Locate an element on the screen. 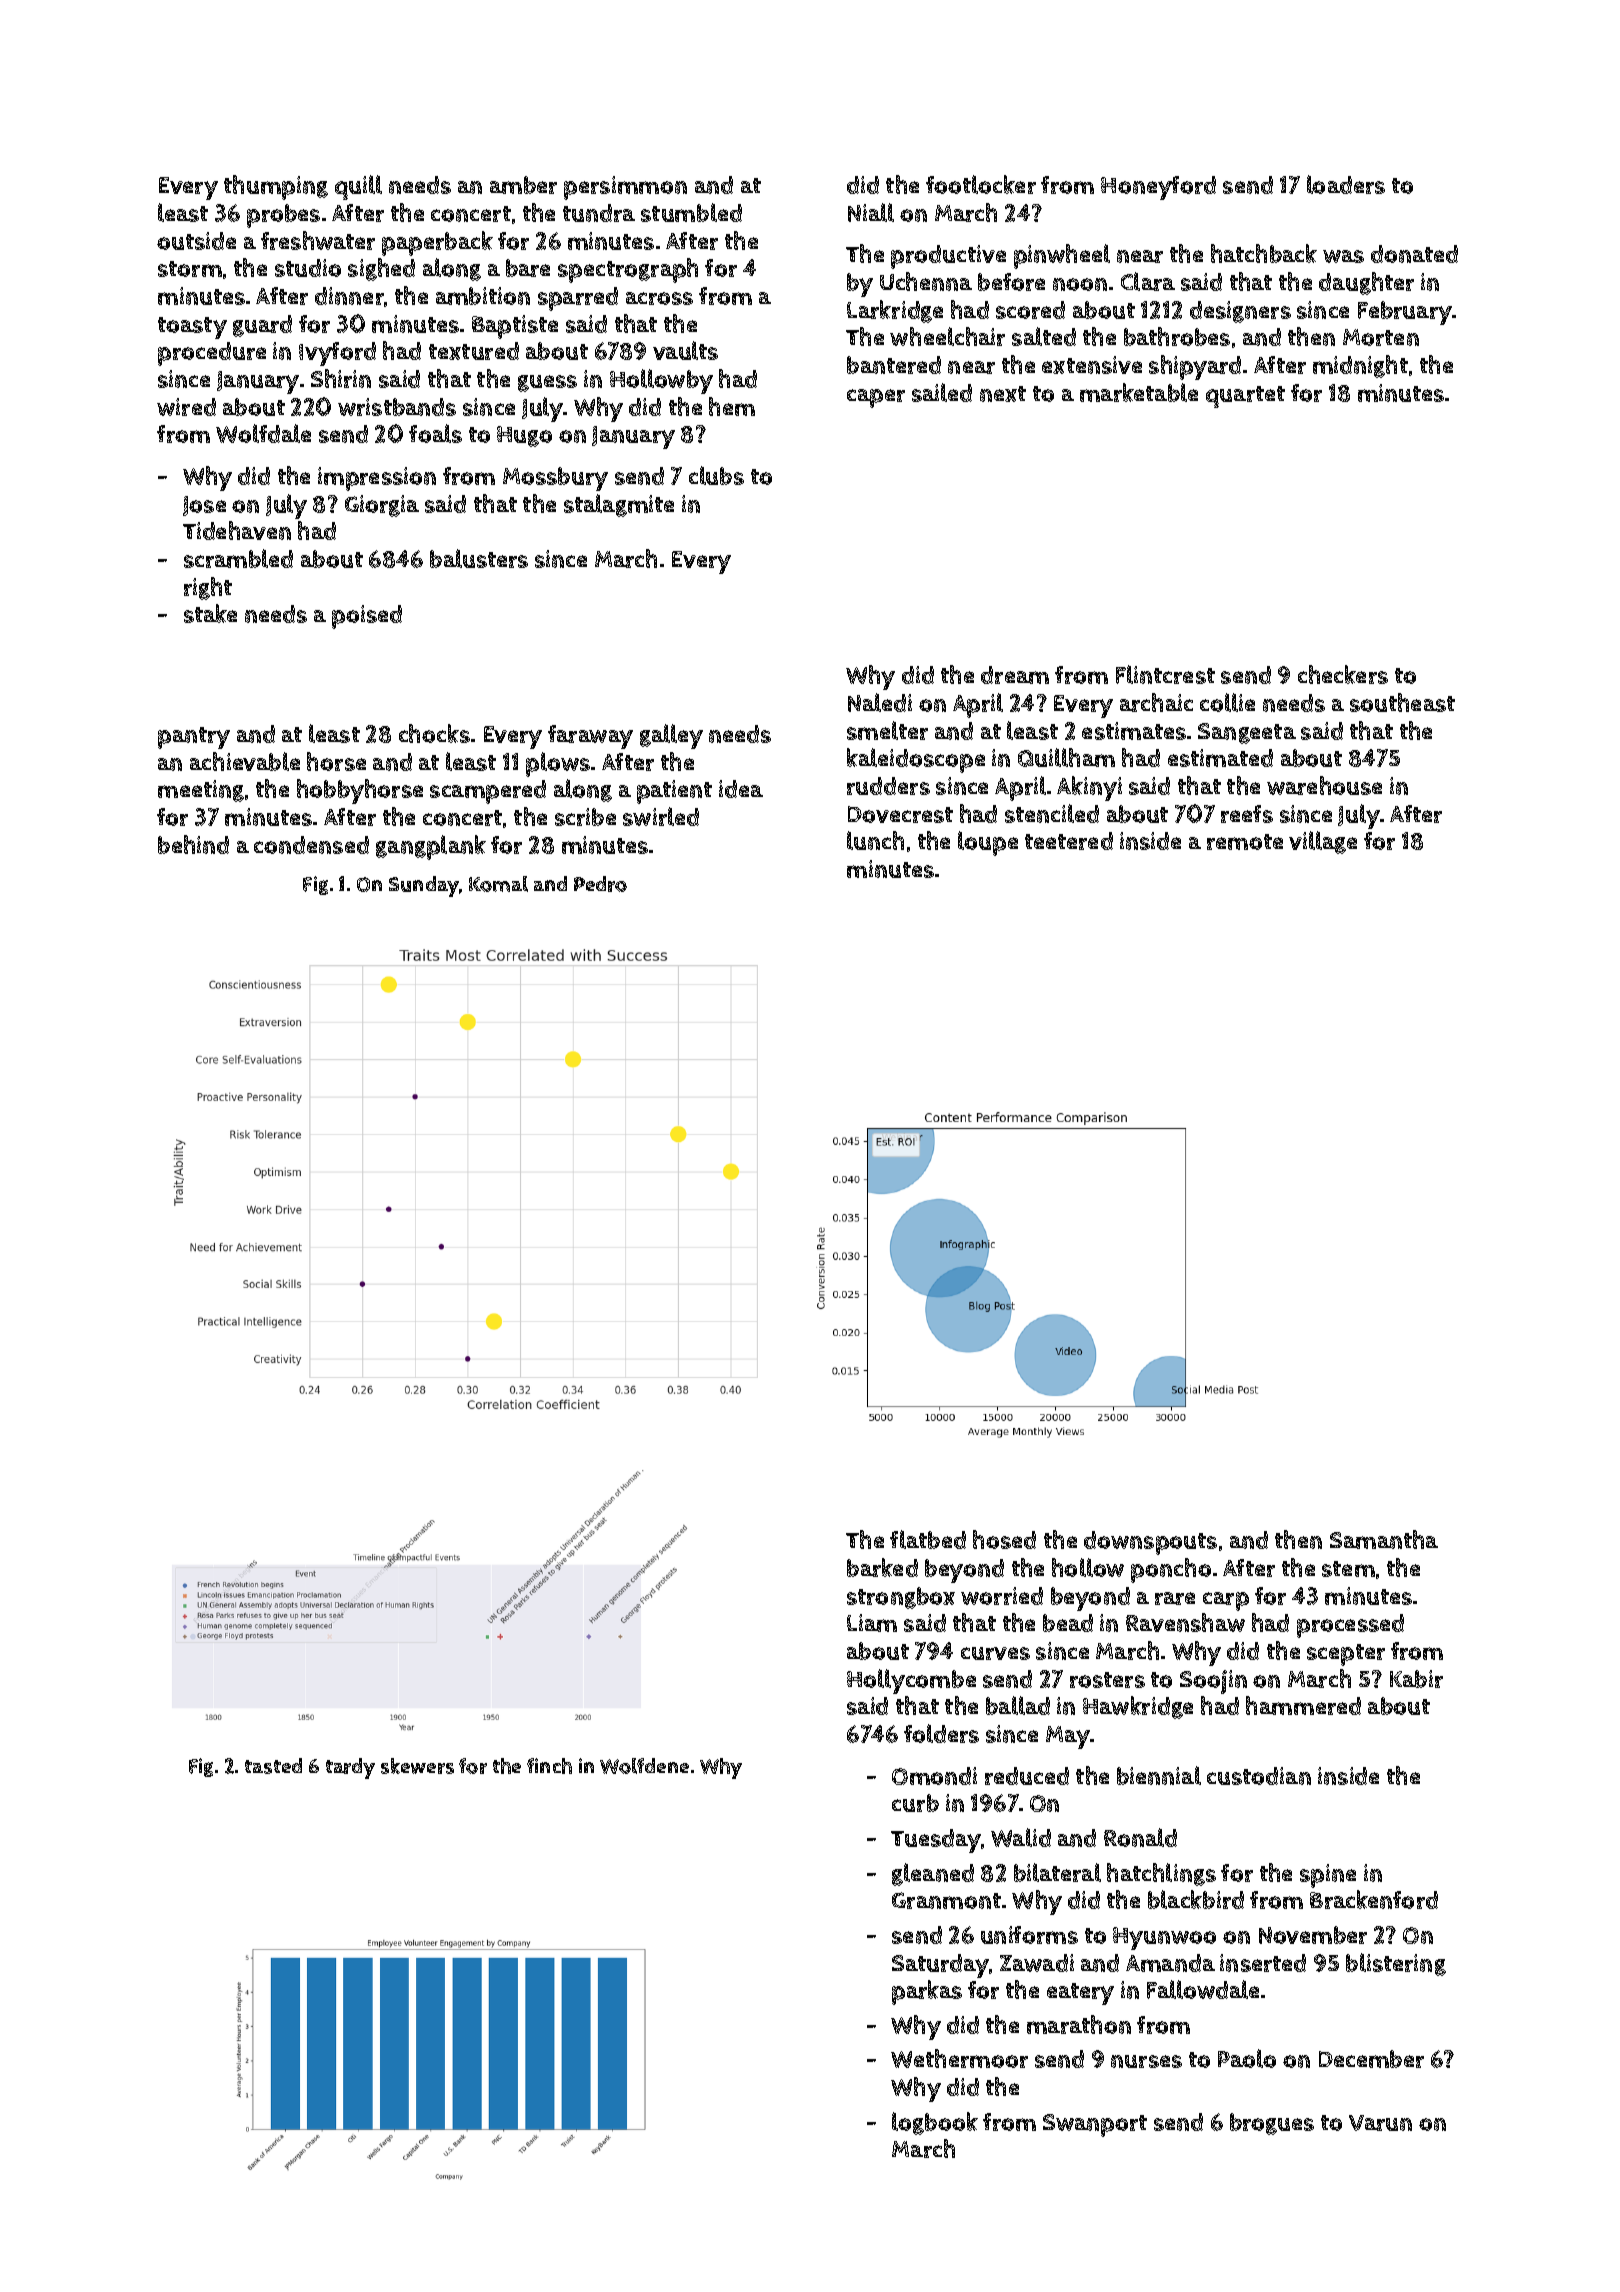 The height and width of the screenshot is (2292, 1620). tardy is located at coordinates (350, 1768).
